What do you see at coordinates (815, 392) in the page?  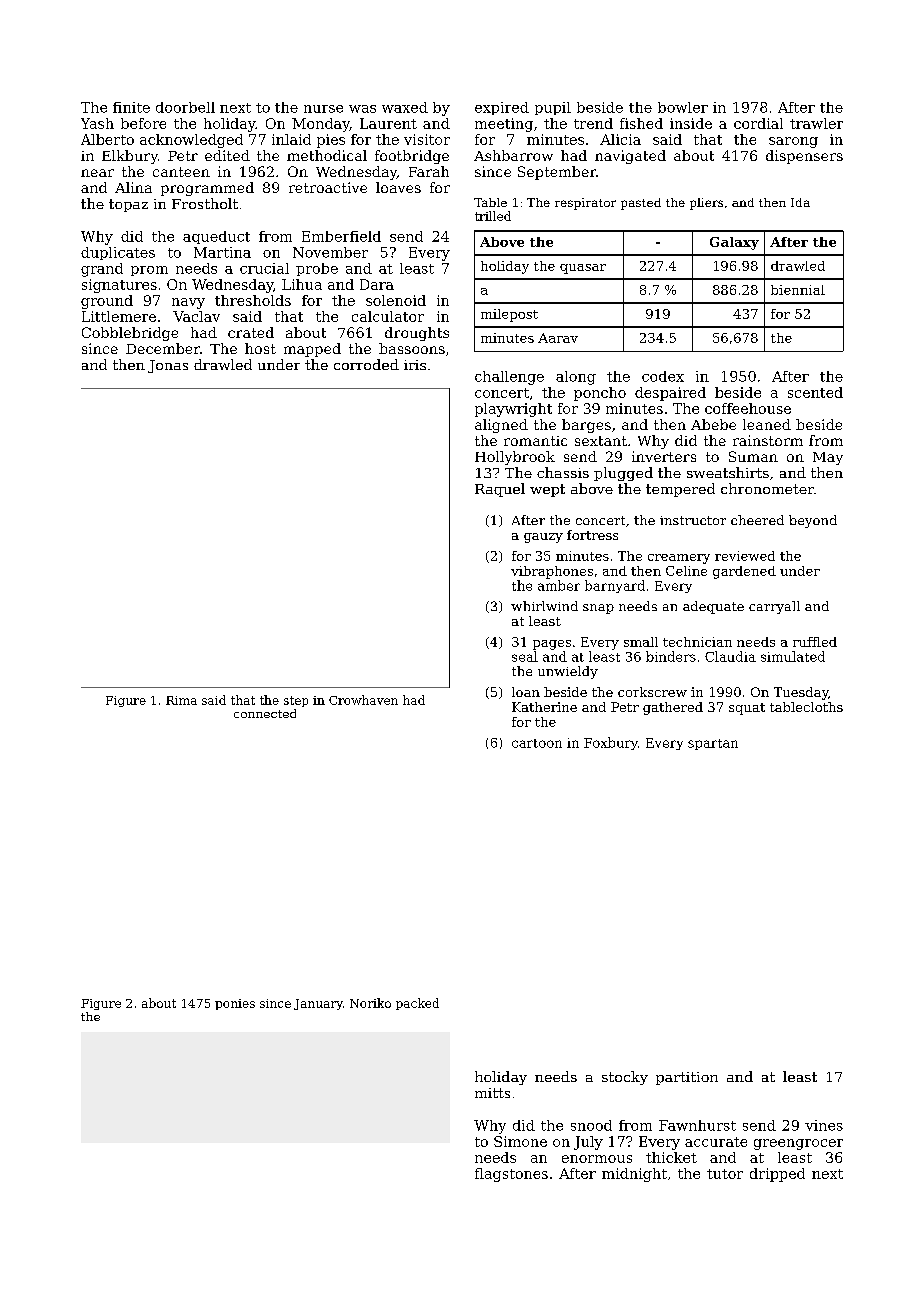 I see `scented` at bounding box center [815, 392].
